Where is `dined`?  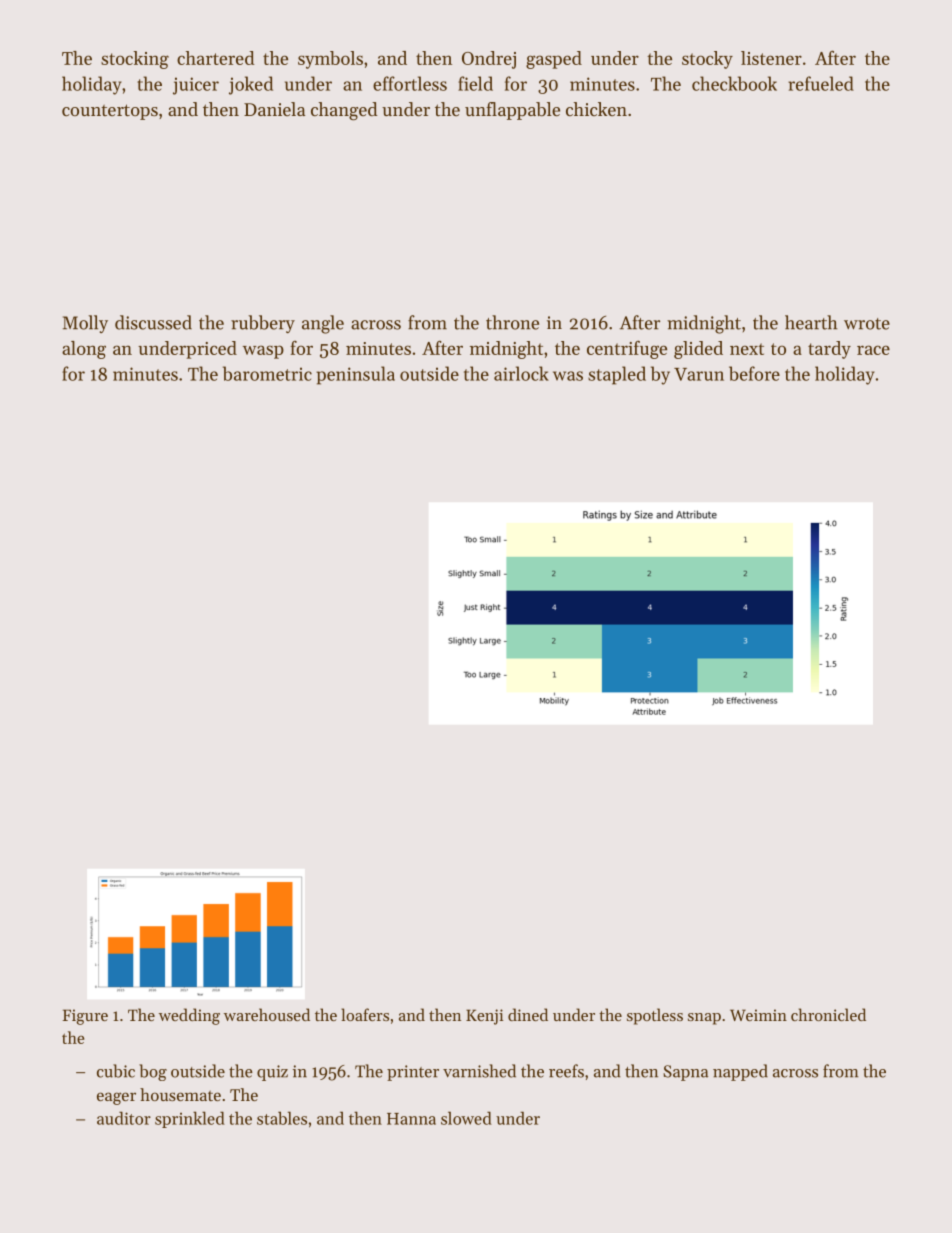
dined is located at coordinates (528, 1014).
